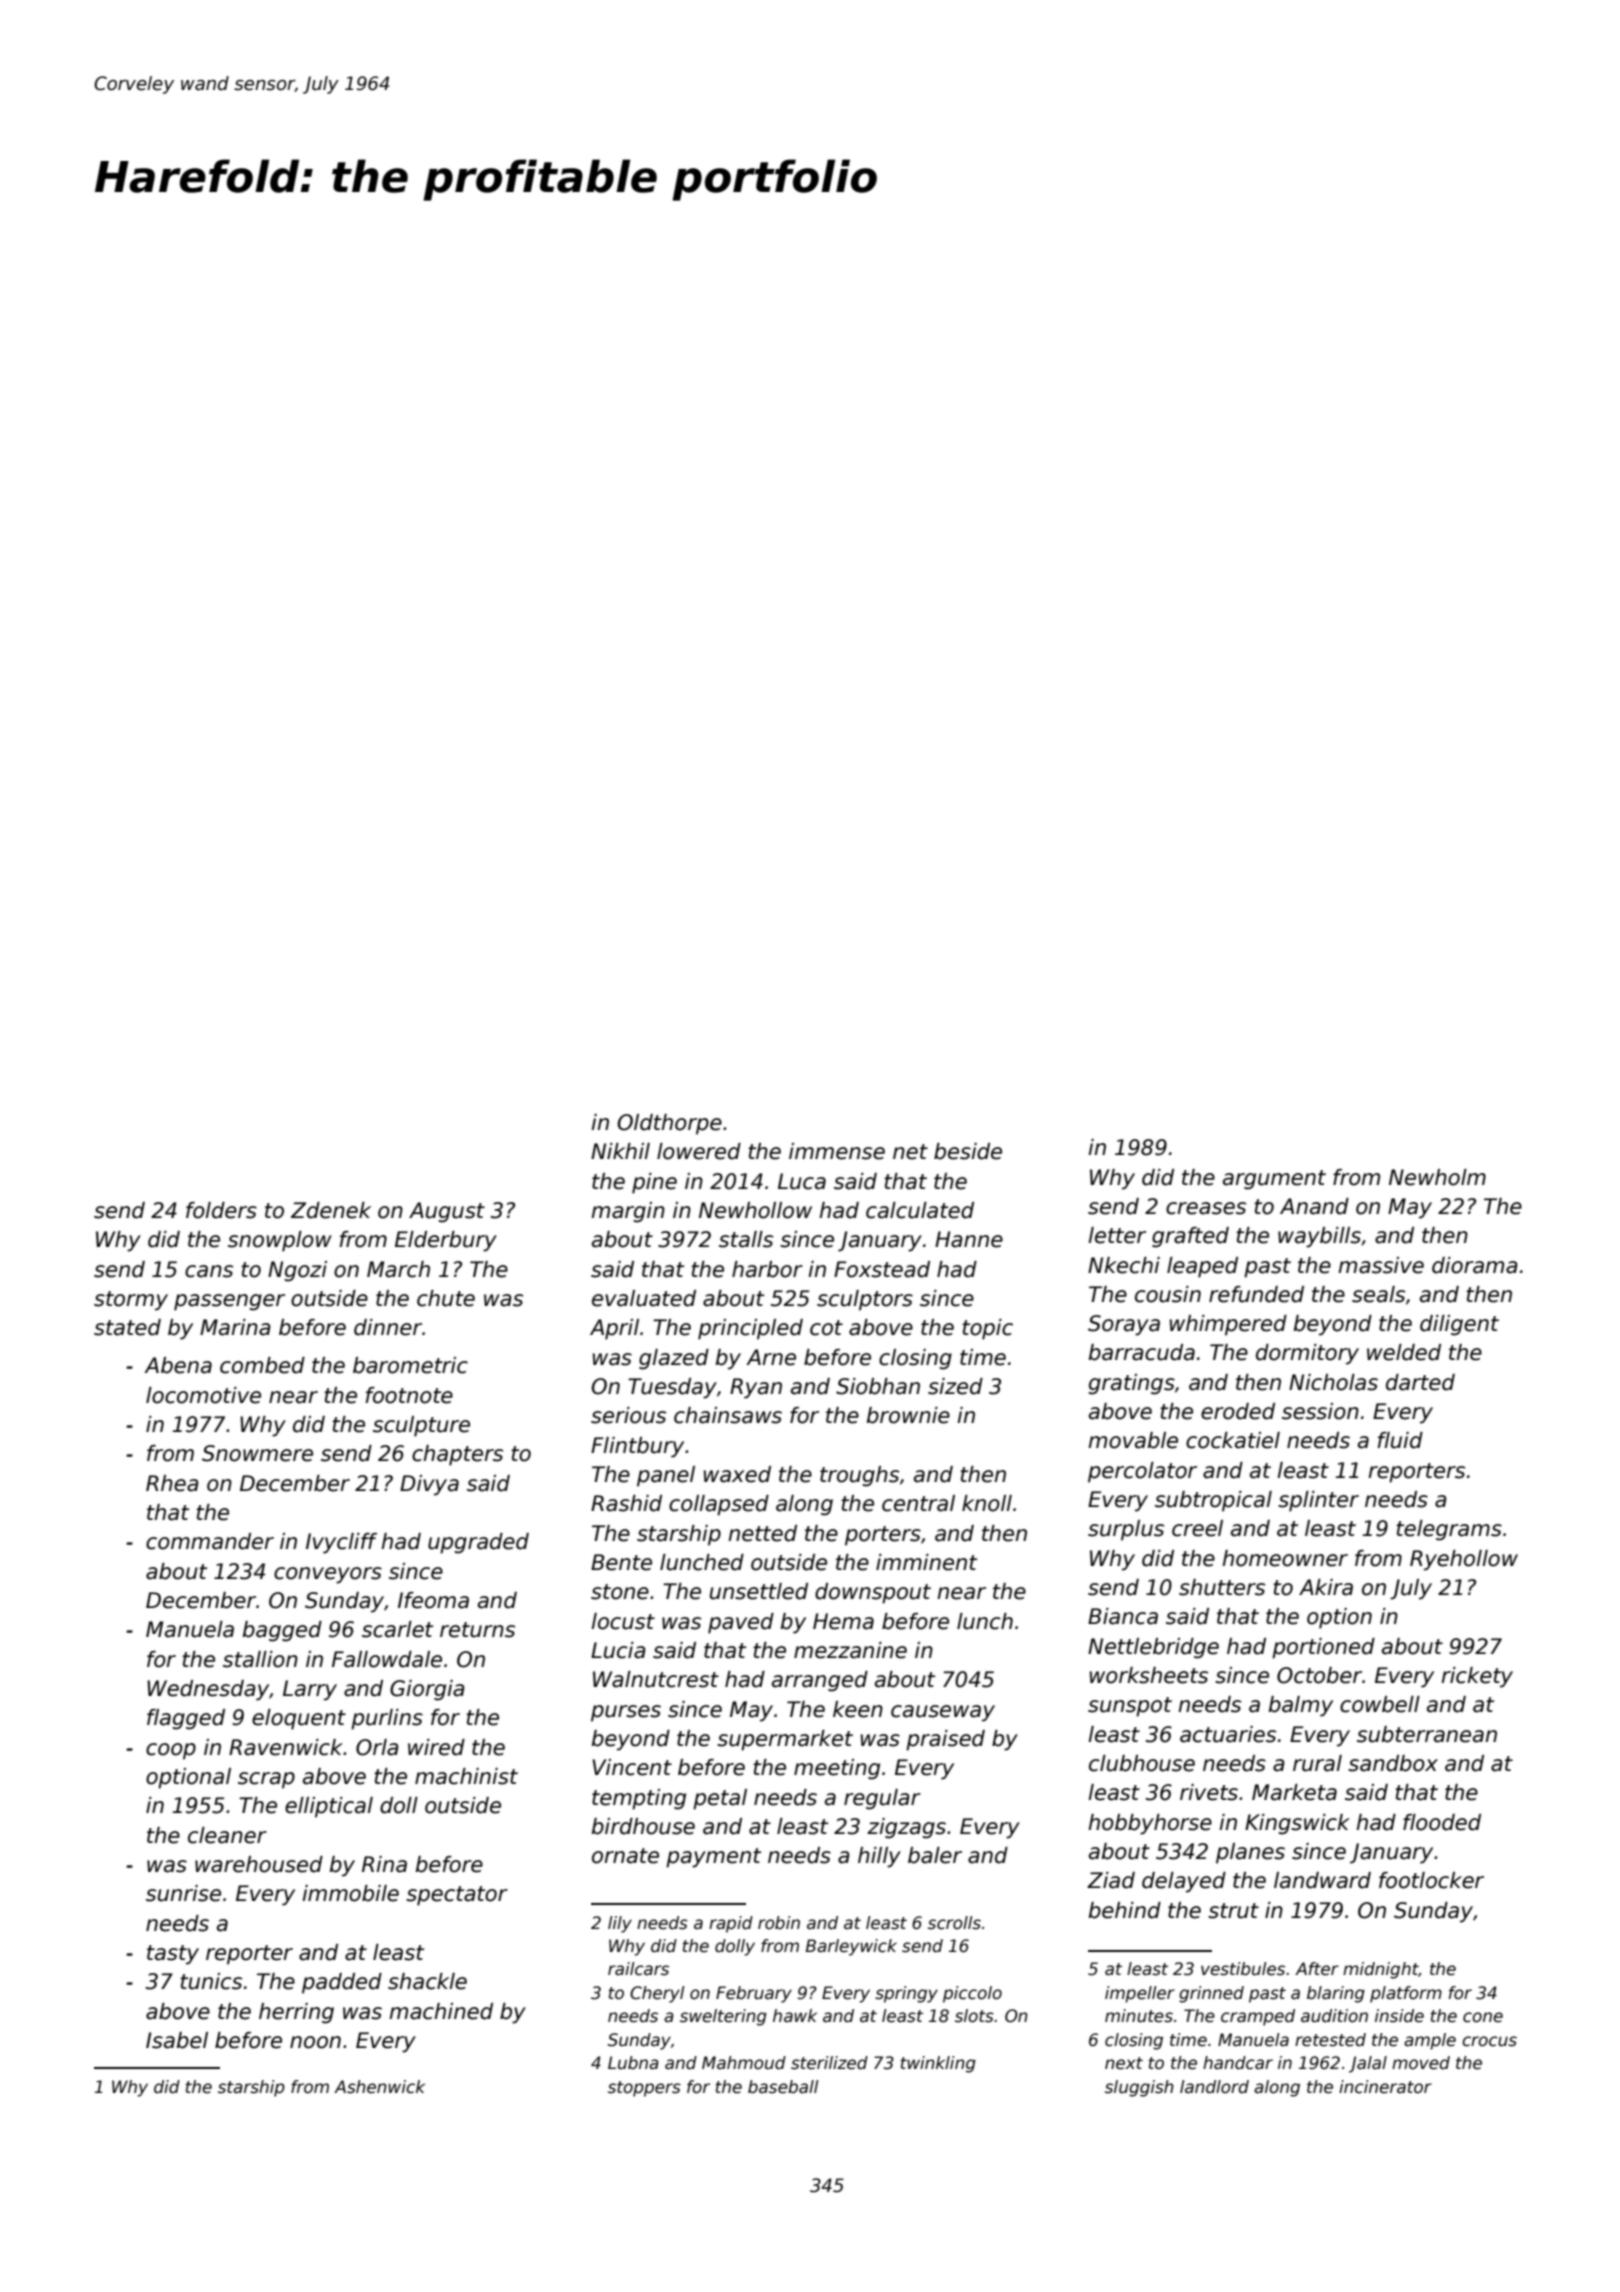 The image size is (1620, 2292). Describe the element at coordinates (1420, 1382) in the document. I see `darted` at that location.
